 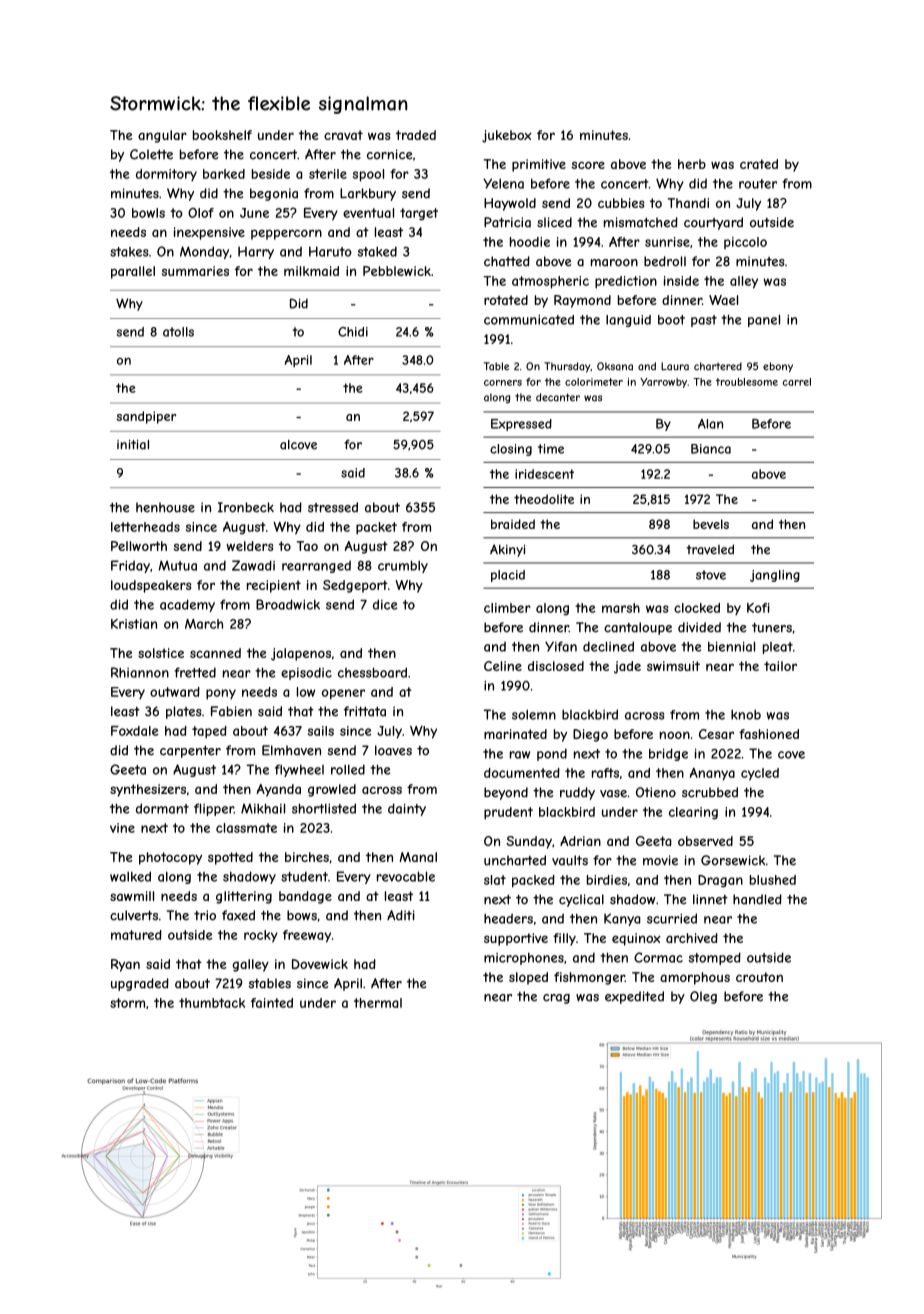 I want to click on headers, so click(x=508, y=918).
